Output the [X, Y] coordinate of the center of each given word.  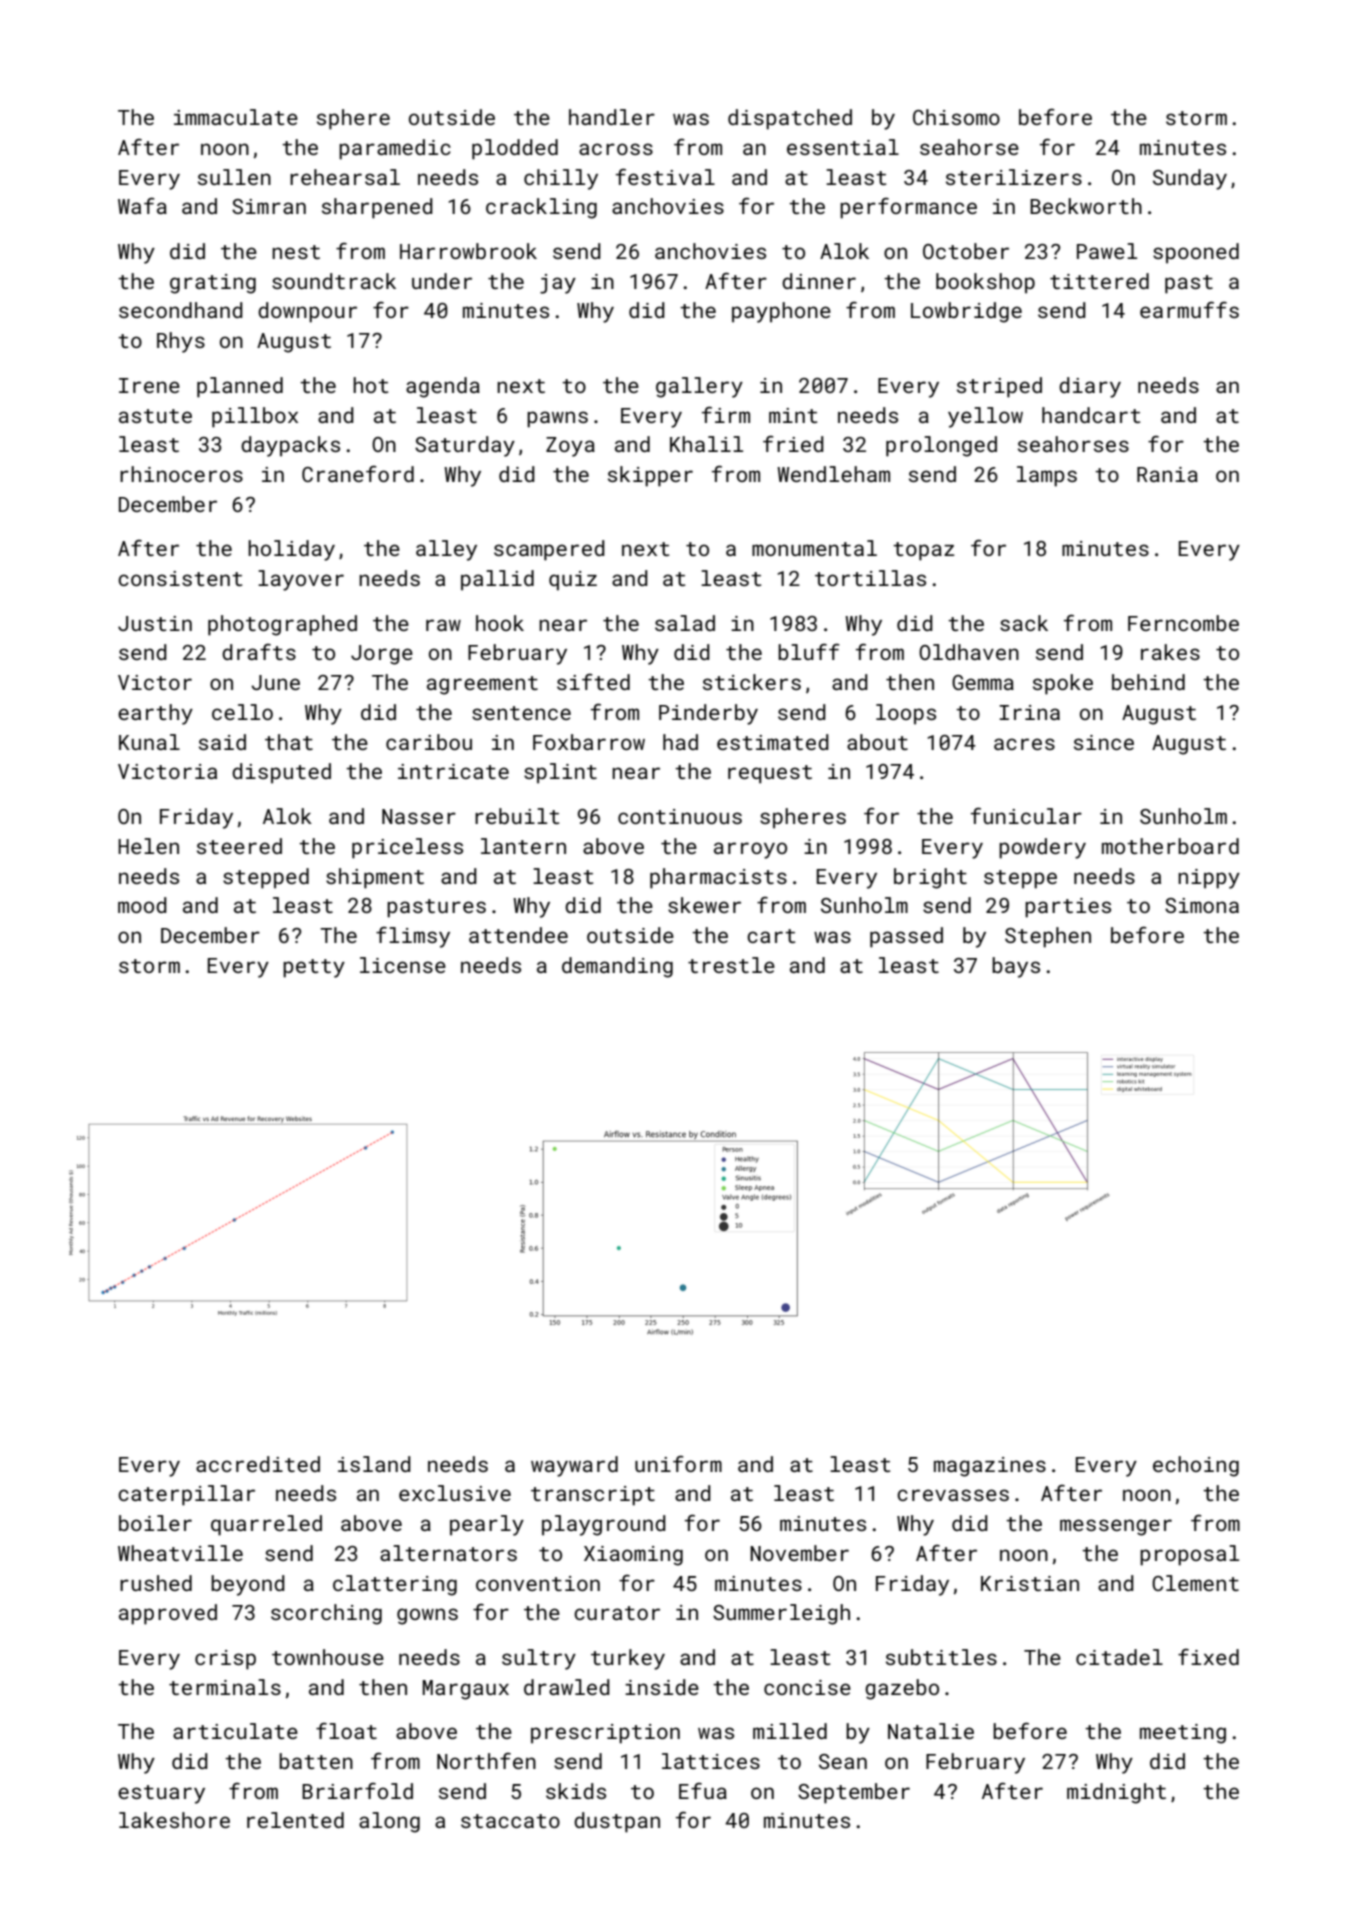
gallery [699, 387]
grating [213, 284]
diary [1090, 387]
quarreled [266, 1525]
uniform [678, 1463]
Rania [1167, 474]
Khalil [706, 444]
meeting [1183, 1734]
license [403, 965]
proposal [1189, 1555]
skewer [704, 905]
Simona [1202, 905]
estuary [161, 1794]
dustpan [617, 1822]
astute [155, 416]
